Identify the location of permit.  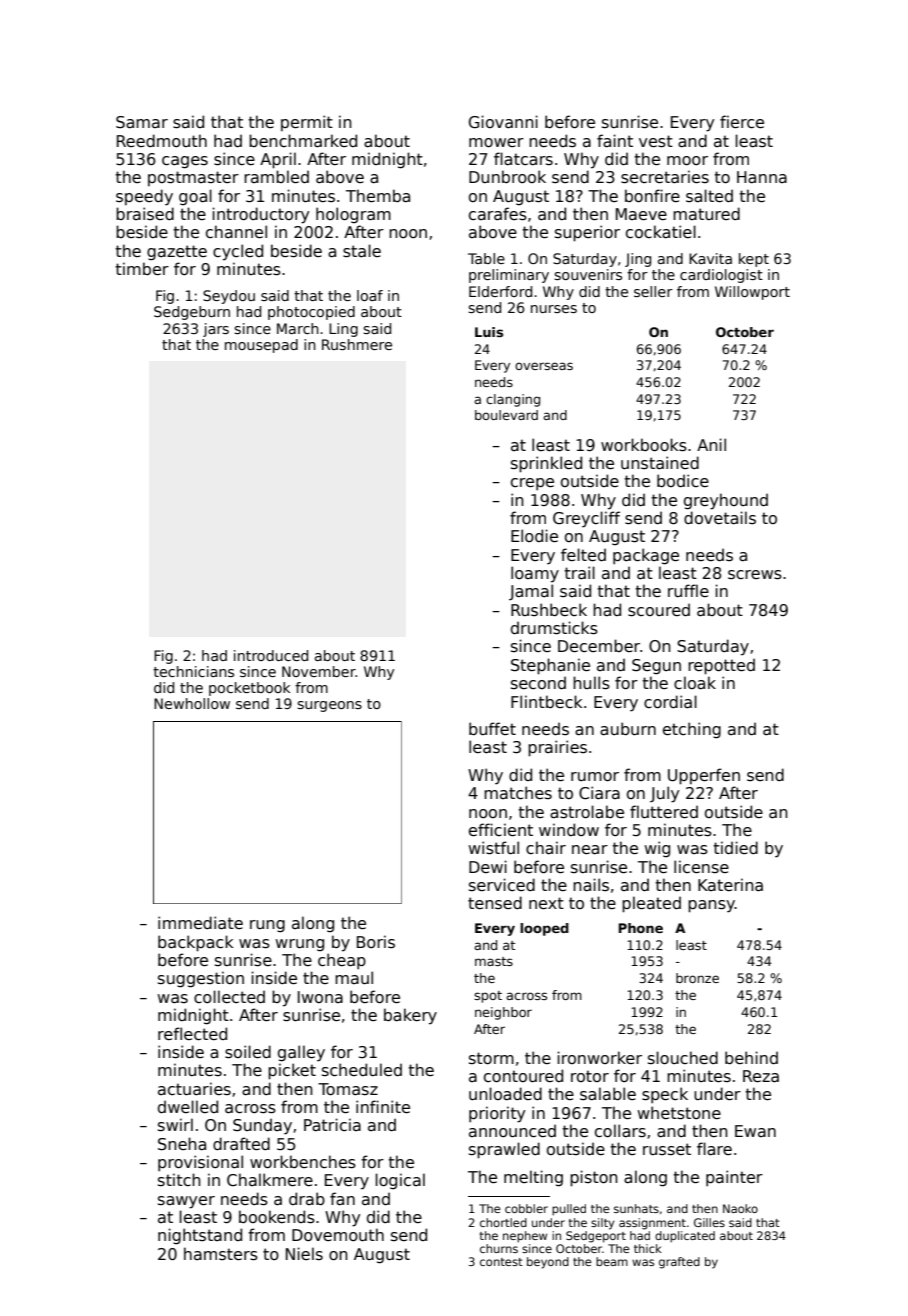
(307, 123).
